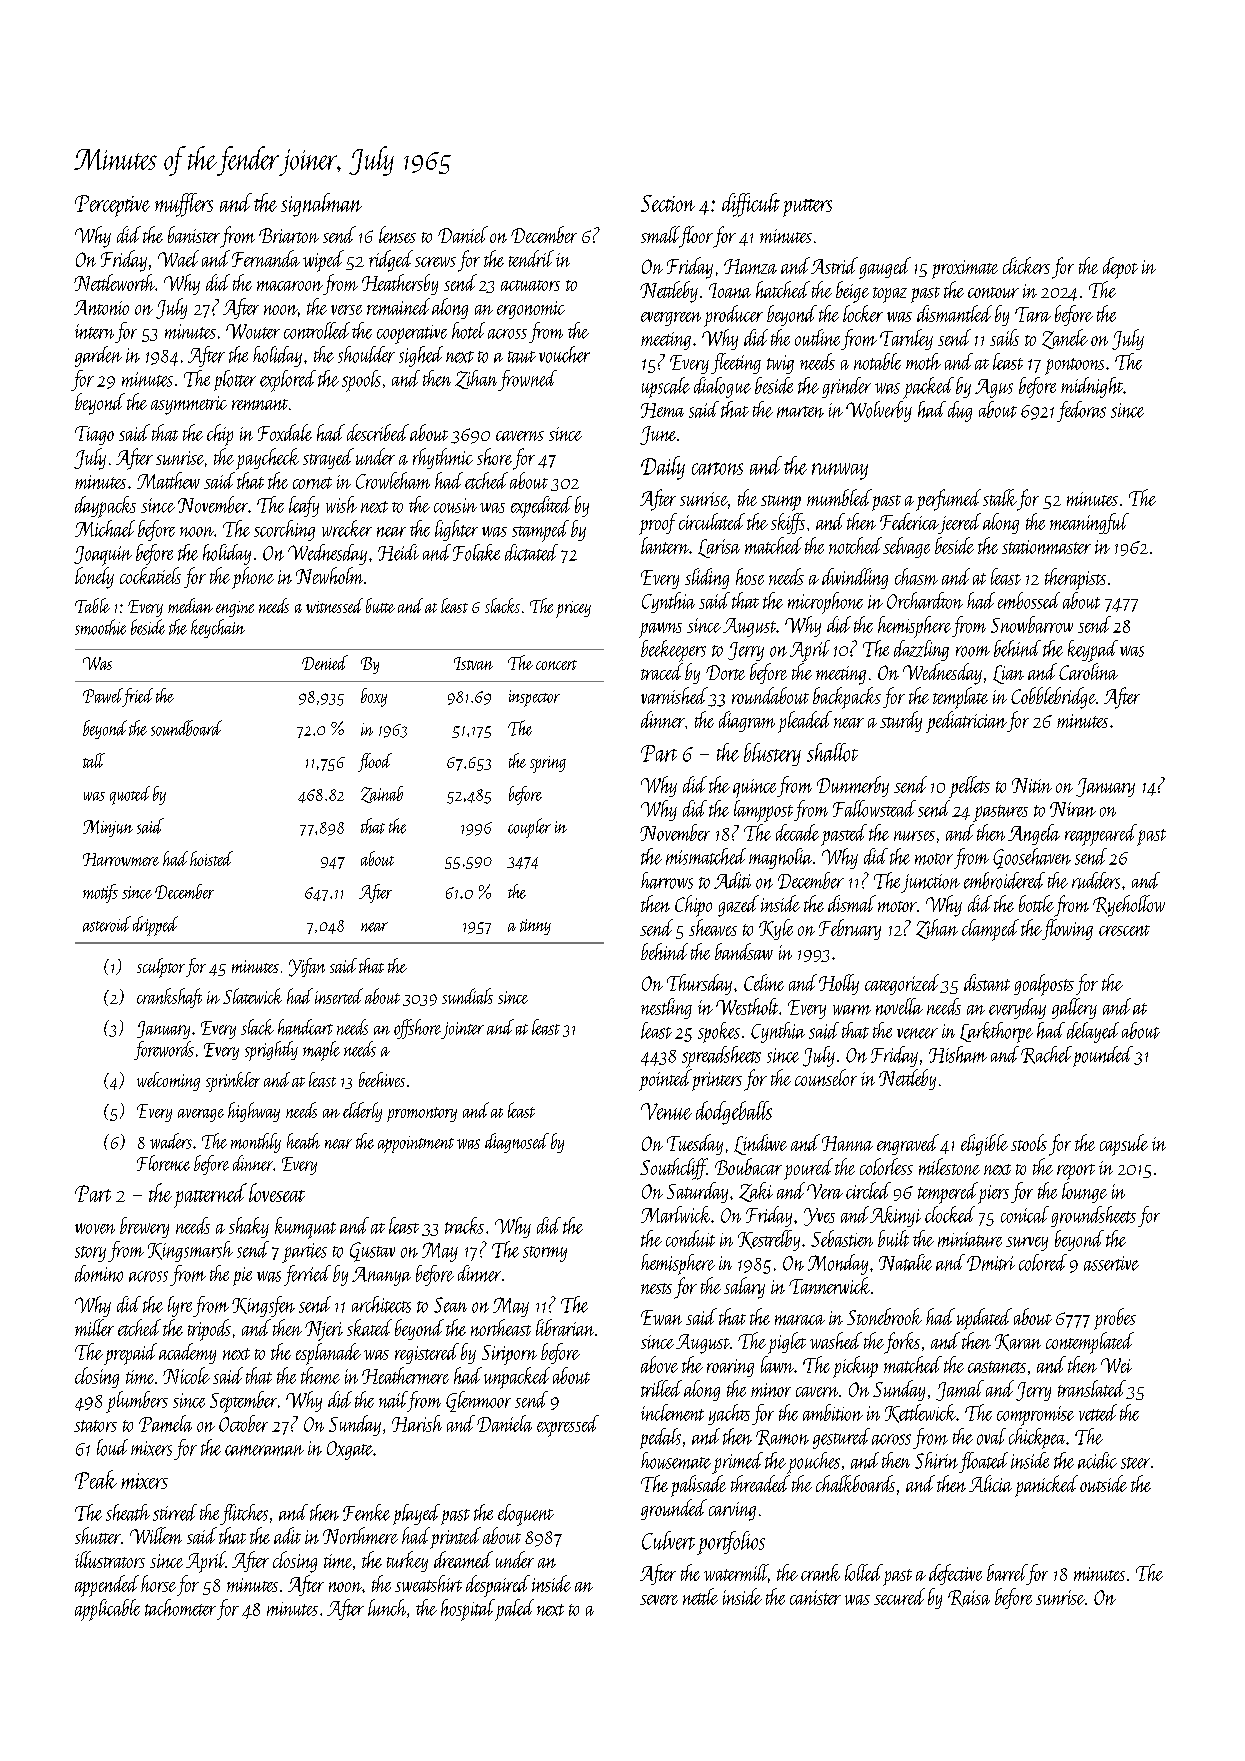  What do you see at coordinates (263, 1306) in the screenshot?
I see `Kingsfen` at bounding box center [263, 1306].
